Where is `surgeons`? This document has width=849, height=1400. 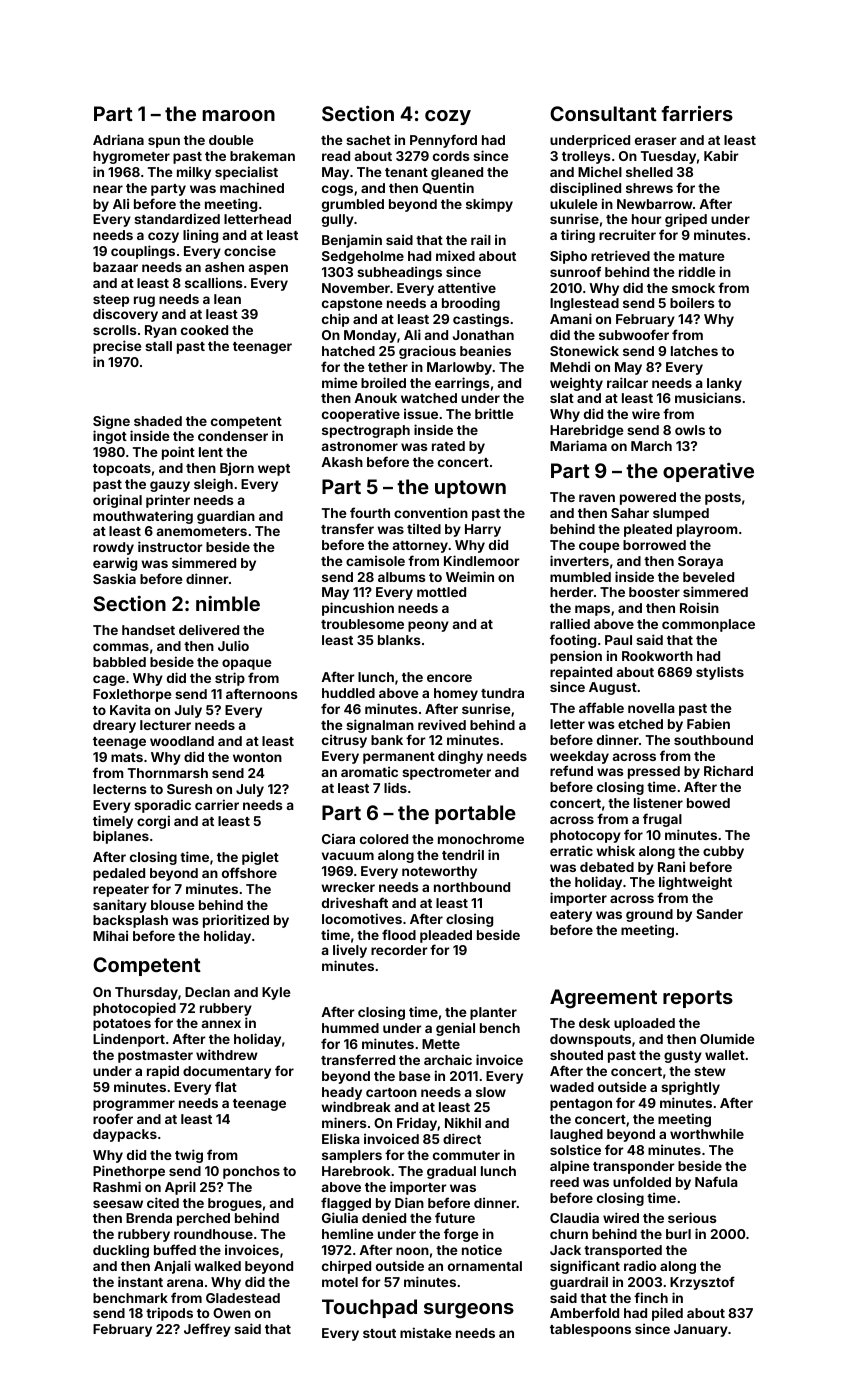 surgeons is located at coordinates (469, 1311).
